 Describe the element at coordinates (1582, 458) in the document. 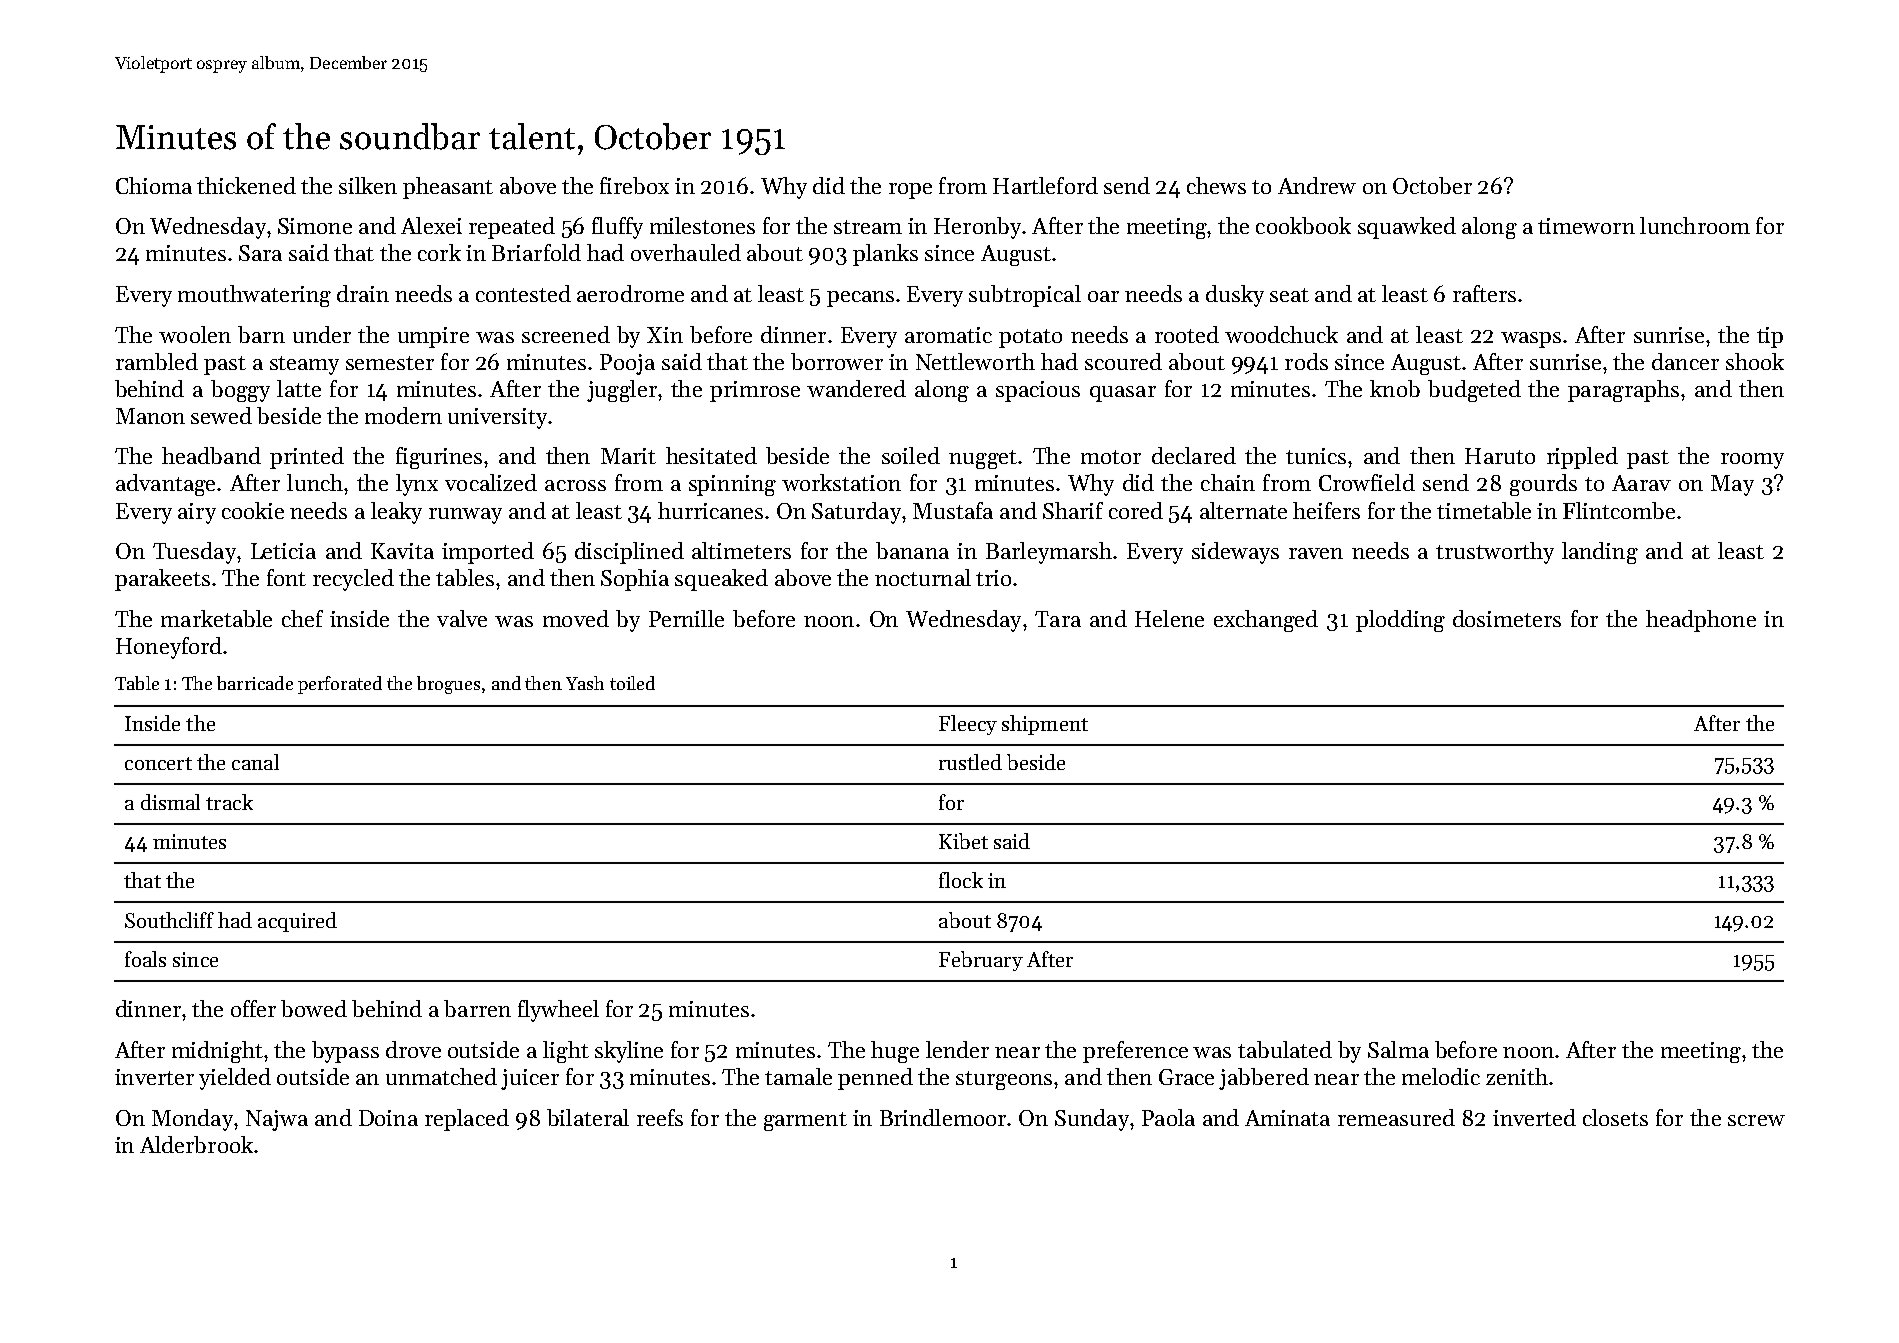

I see `rippled` at that location.
